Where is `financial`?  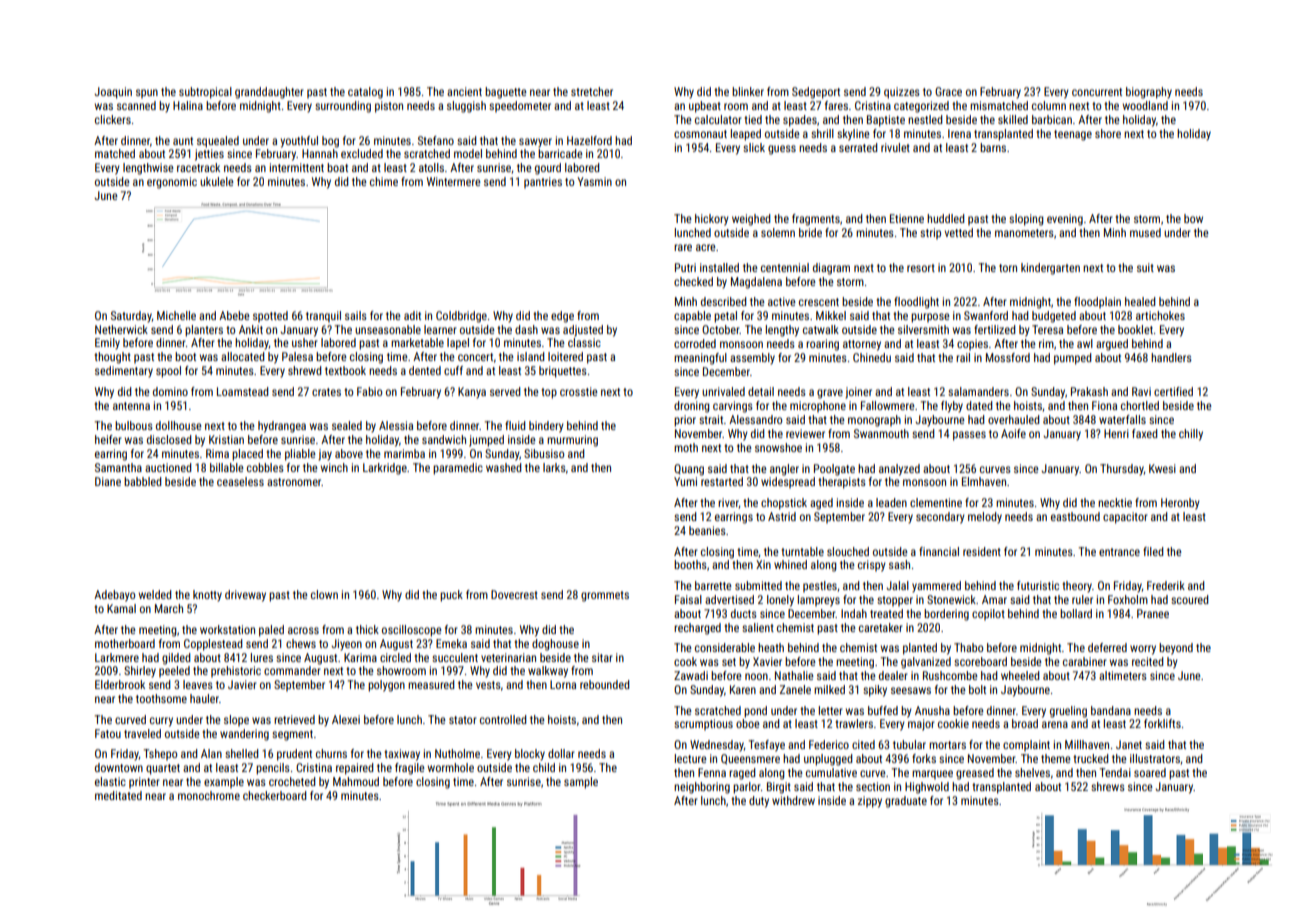 financial is located at coordinates (939, 551).
